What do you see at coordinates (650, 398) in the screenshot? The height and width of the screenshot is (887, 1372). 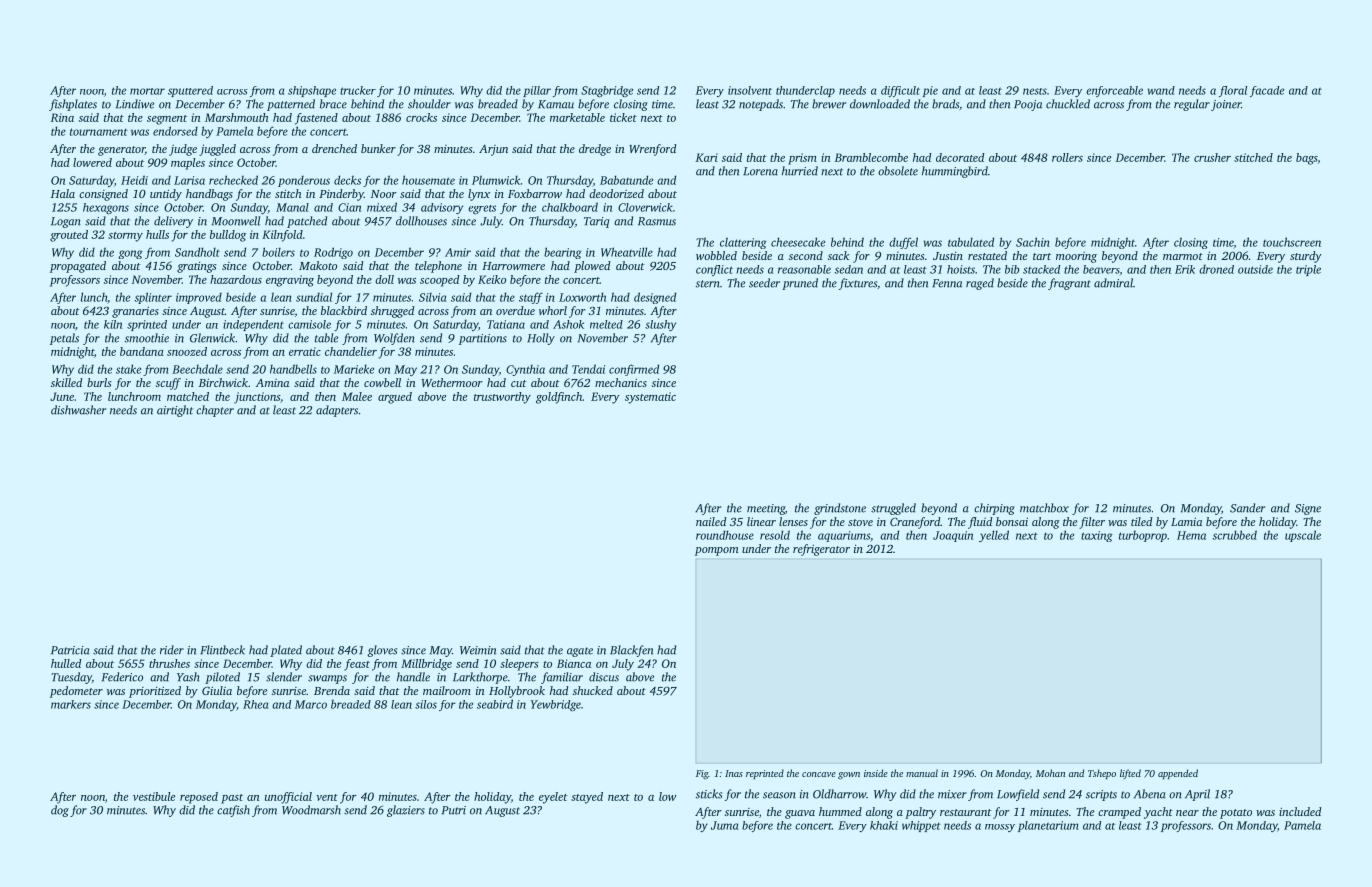 I see `systematic` at bounding box center [650, 398].
